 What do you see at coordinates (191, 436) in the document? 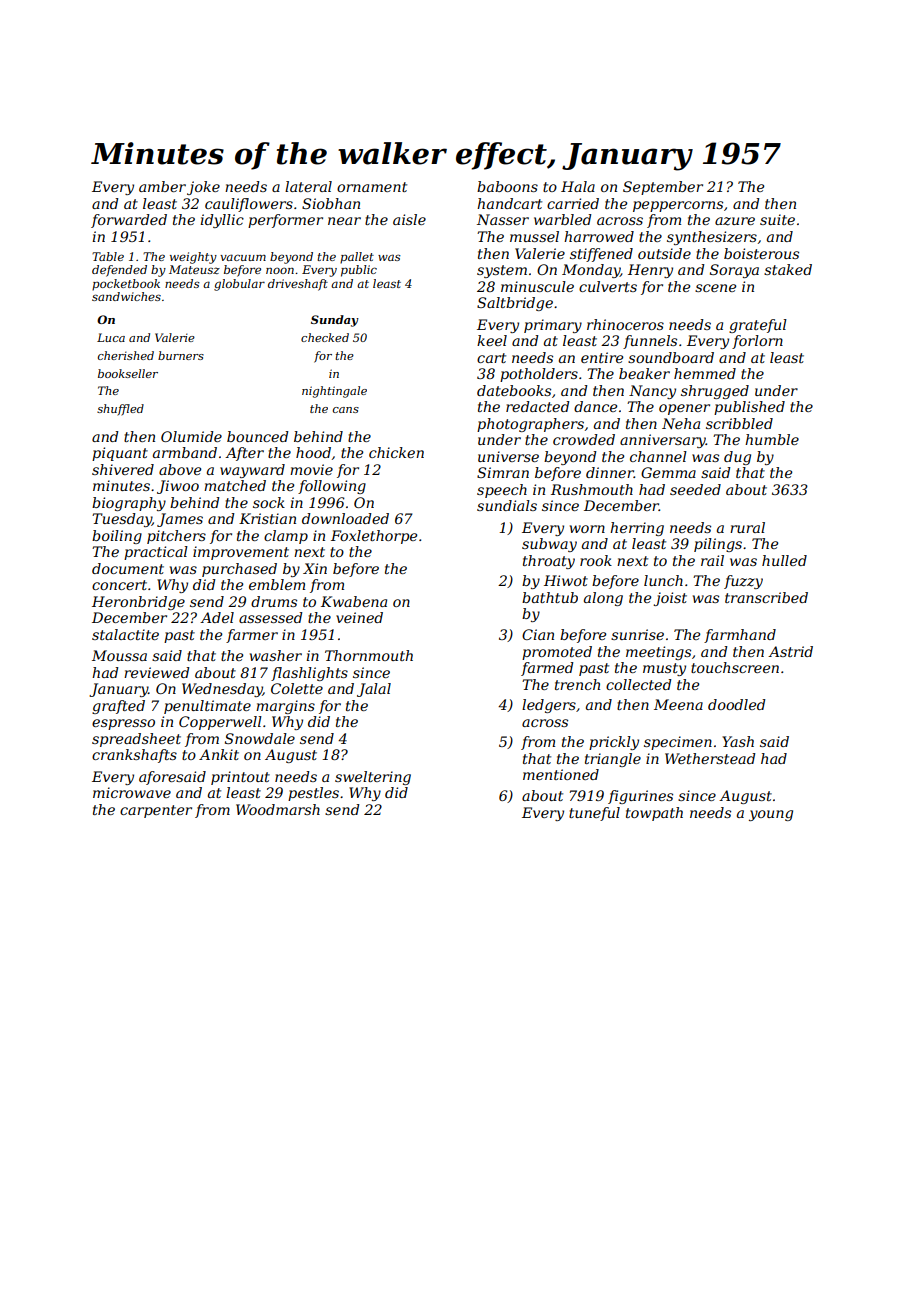
I see `Olumide` at bounding box center [191, 436].
